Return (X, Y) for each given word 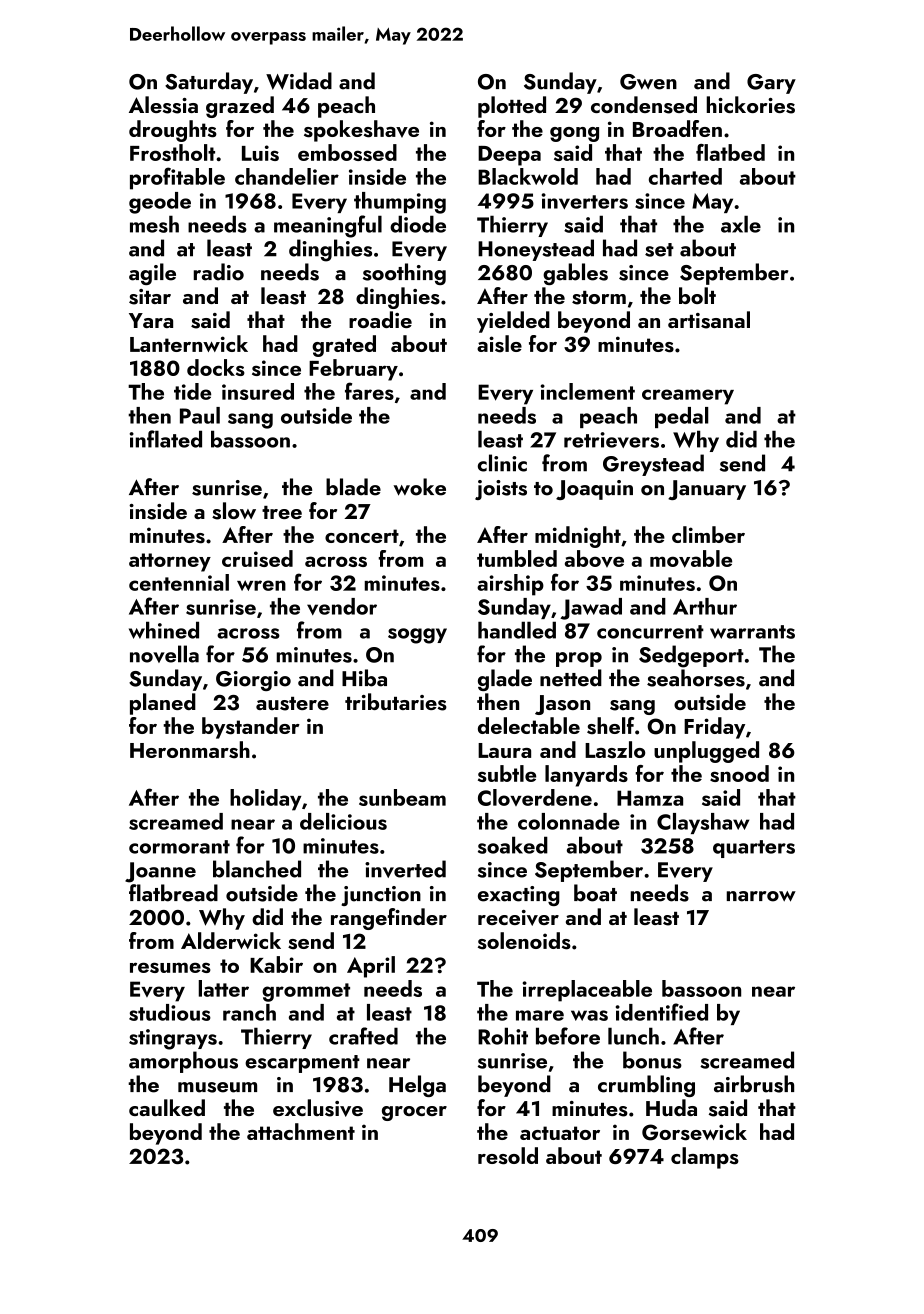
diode (418, 224)
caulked (167, 1107)
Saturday (209, 83)
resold (508, 1156)
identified (662, 1012)
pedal (681, 417)
